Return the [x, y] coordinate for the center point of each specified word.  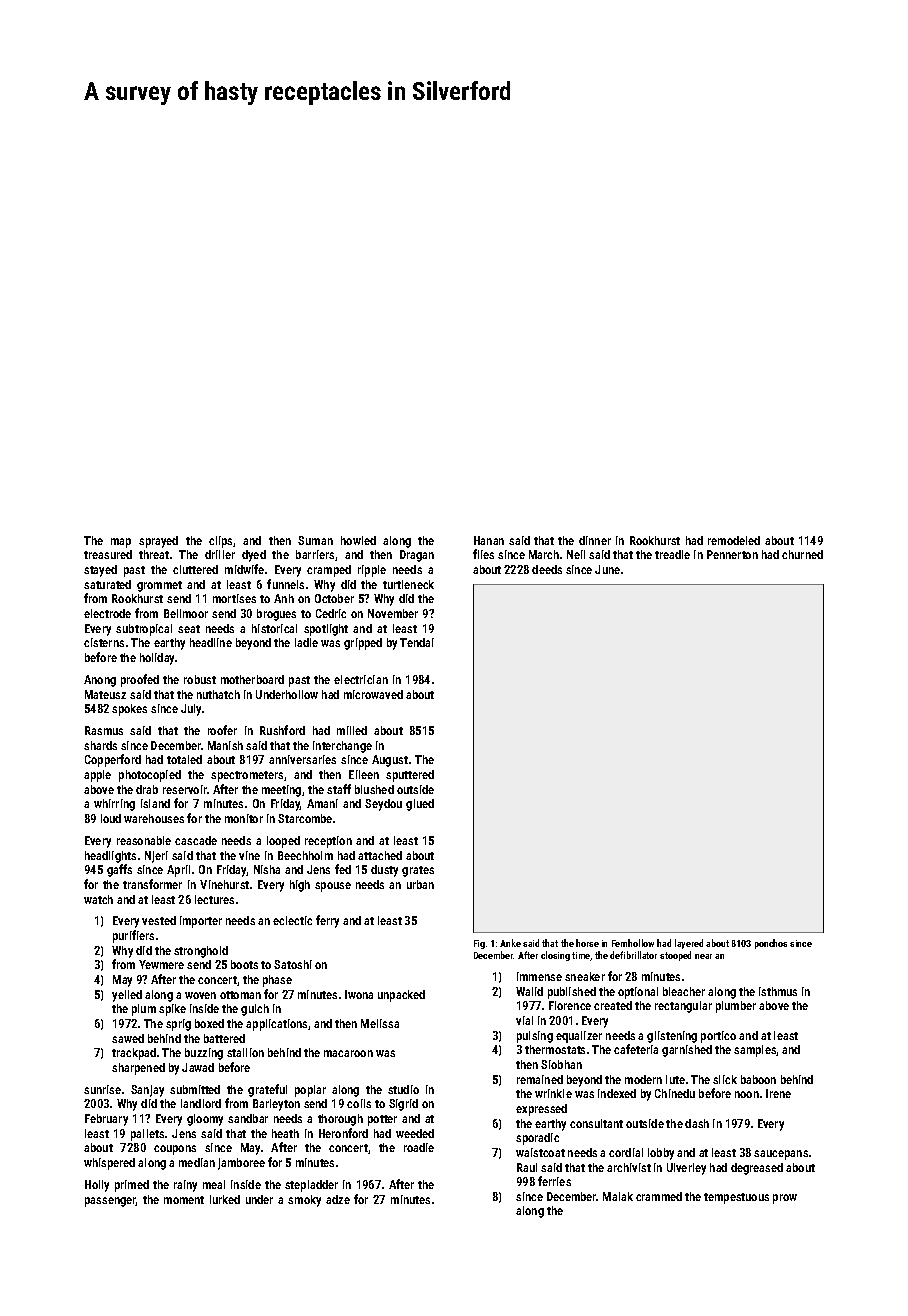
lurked [225, 1199]
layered [689, 944]
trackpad [134, 1054]
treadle [672, 554]
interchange [342, 747]
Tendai [417, 642]
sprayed [158, 542]
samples [755, 1051]
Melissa [380, 1023]
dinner [595, 540]
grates [418, 871]
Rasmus [104, 730]
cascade [196, 840]
